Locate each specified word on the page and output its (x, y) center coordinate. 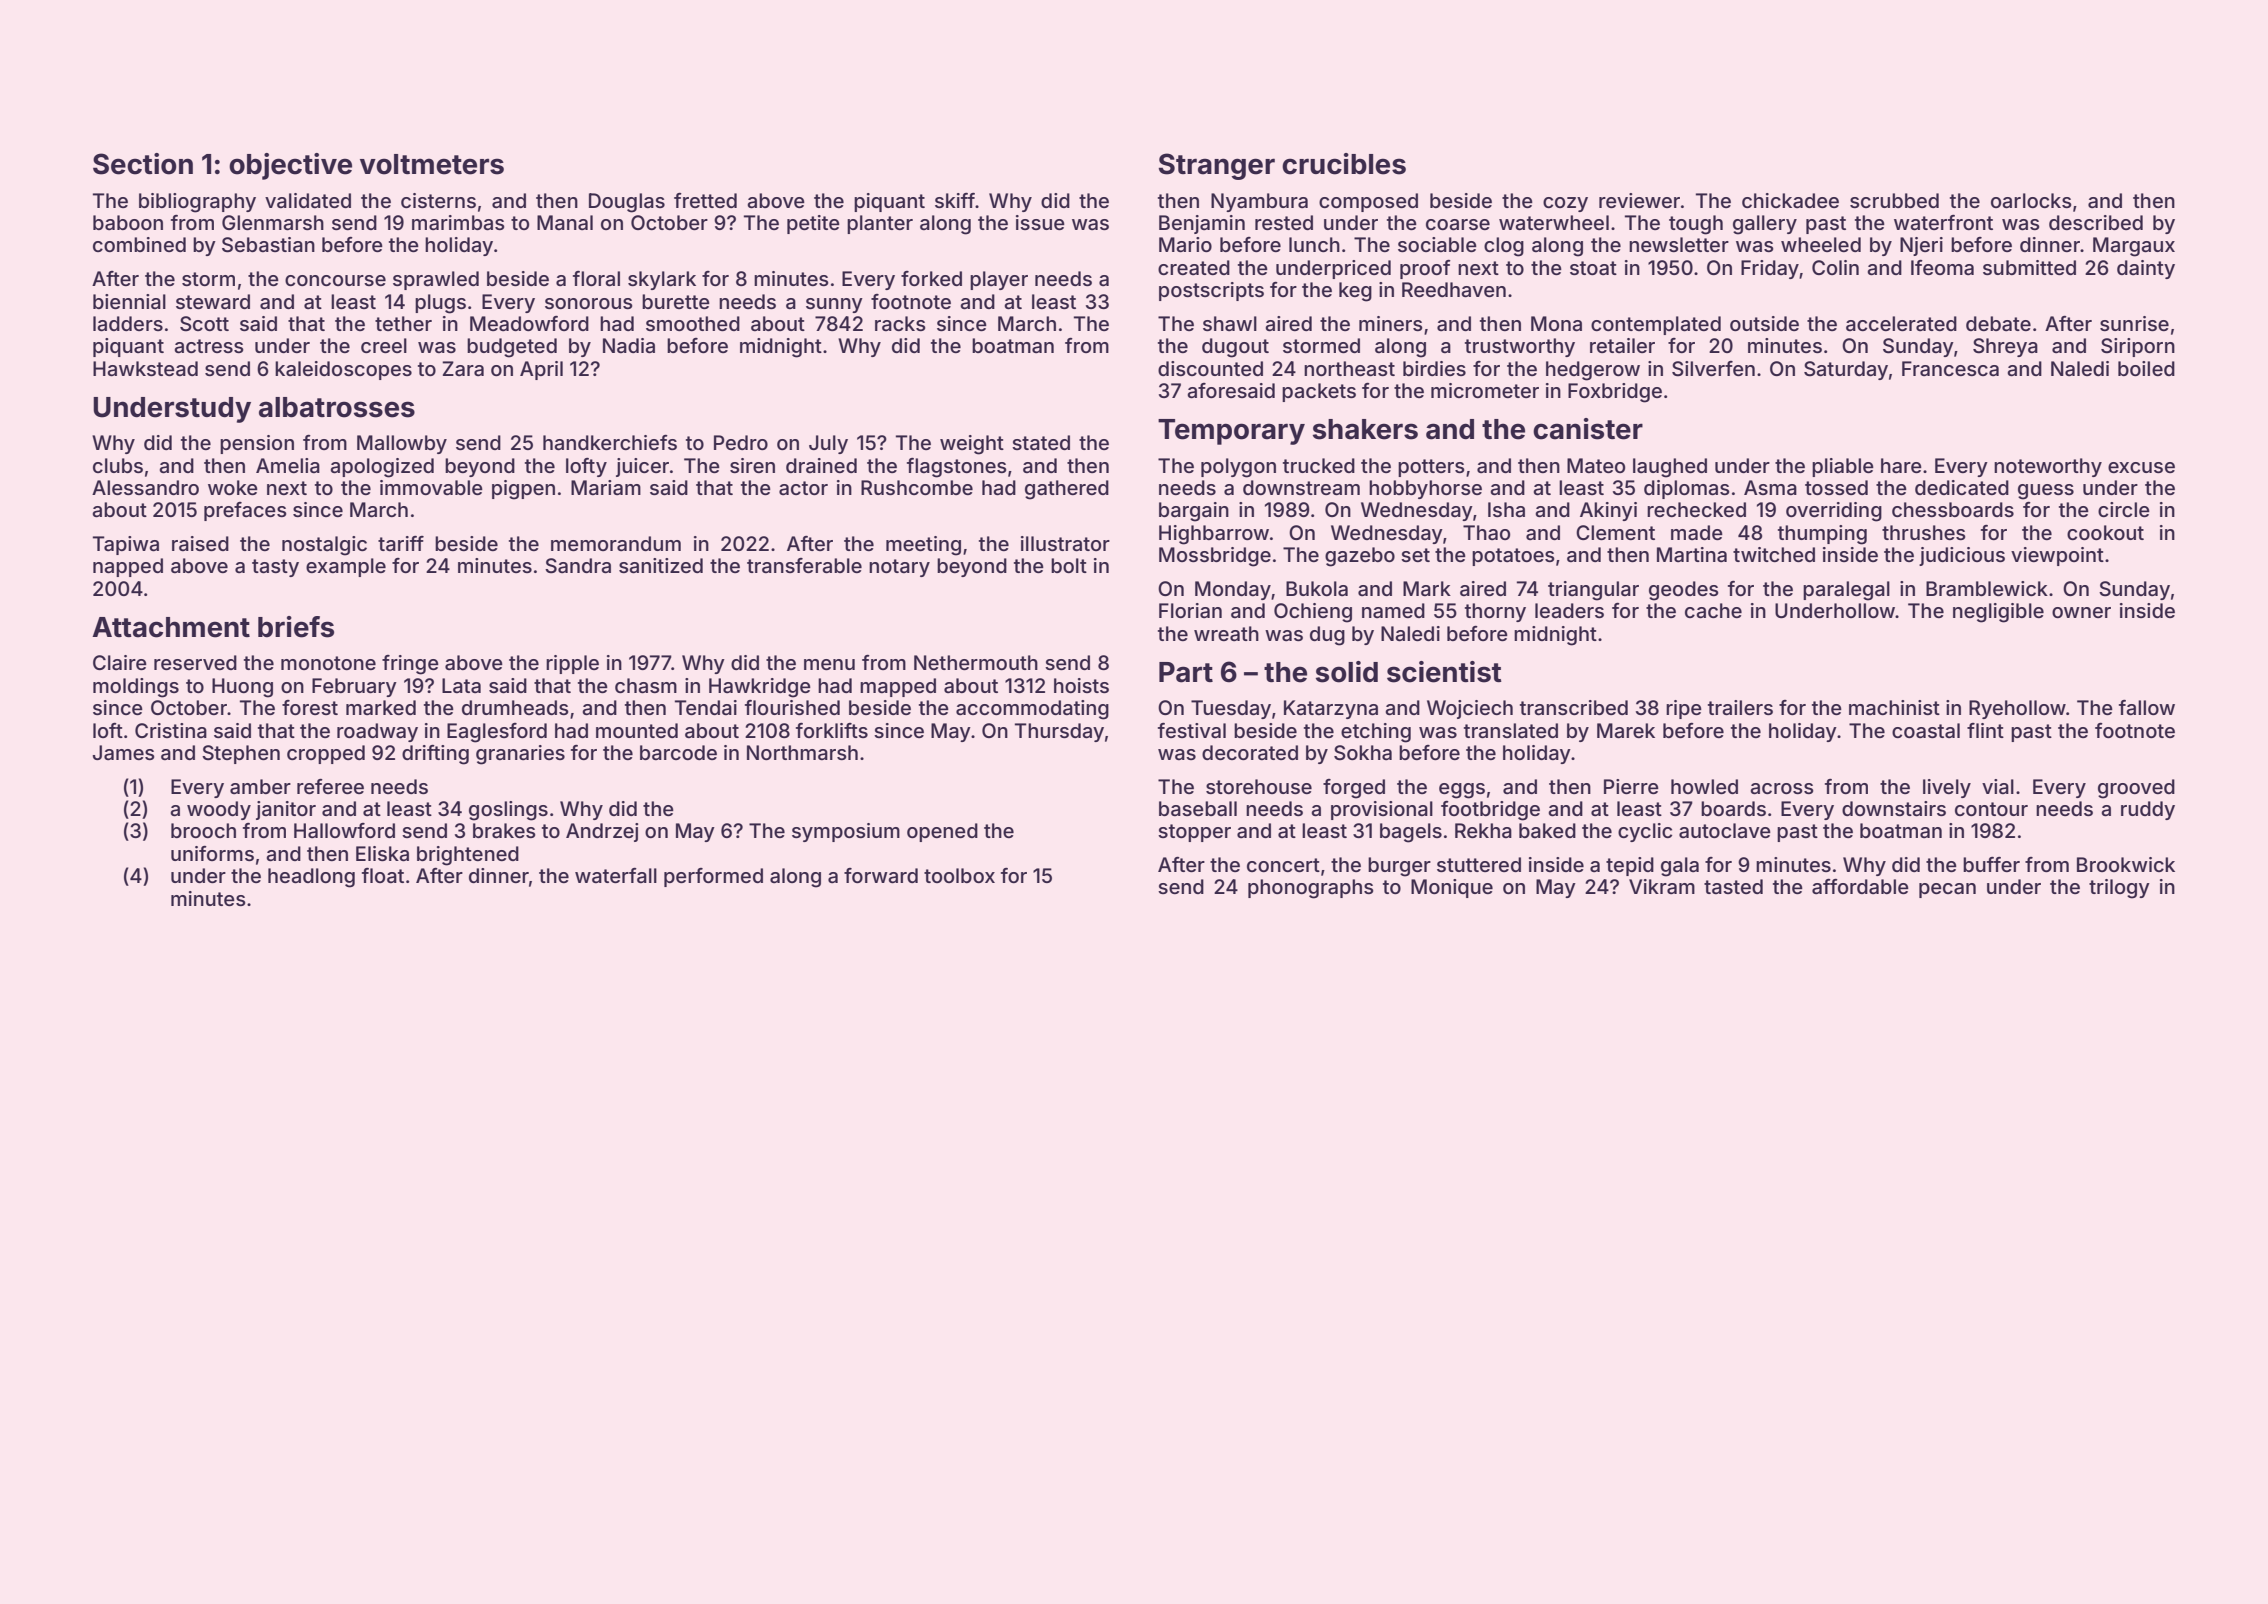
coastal (1926, 730)
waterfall (616, 875)
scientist (1444, 672)
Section (143, 164)
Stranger (1217, 166)
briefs (296, 627)
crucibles (1344, 164)
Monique (1452, 888)
